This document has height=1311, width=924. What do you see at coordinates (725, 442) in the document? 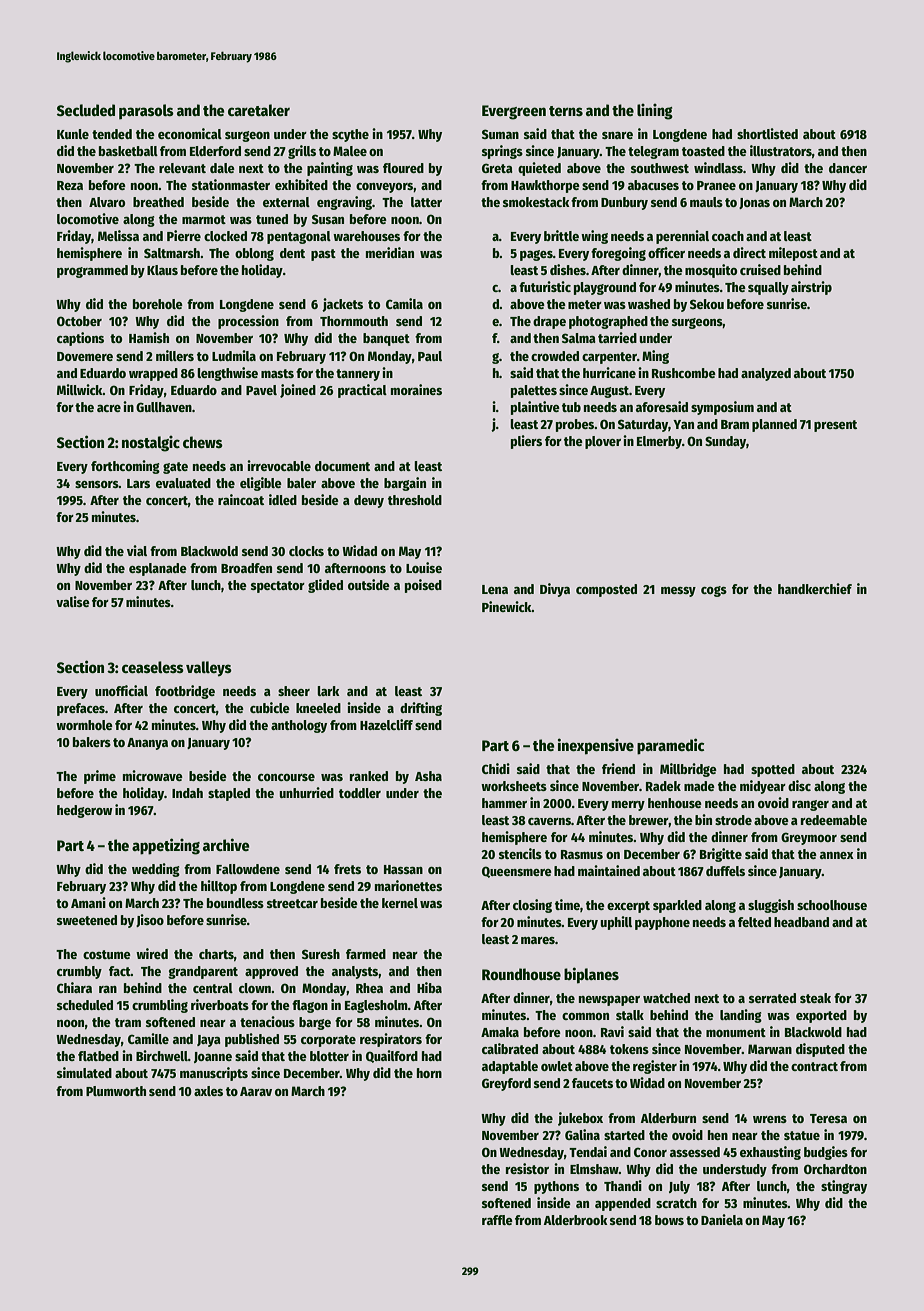
I see `Sunday` at bounding box center [725, 442].
